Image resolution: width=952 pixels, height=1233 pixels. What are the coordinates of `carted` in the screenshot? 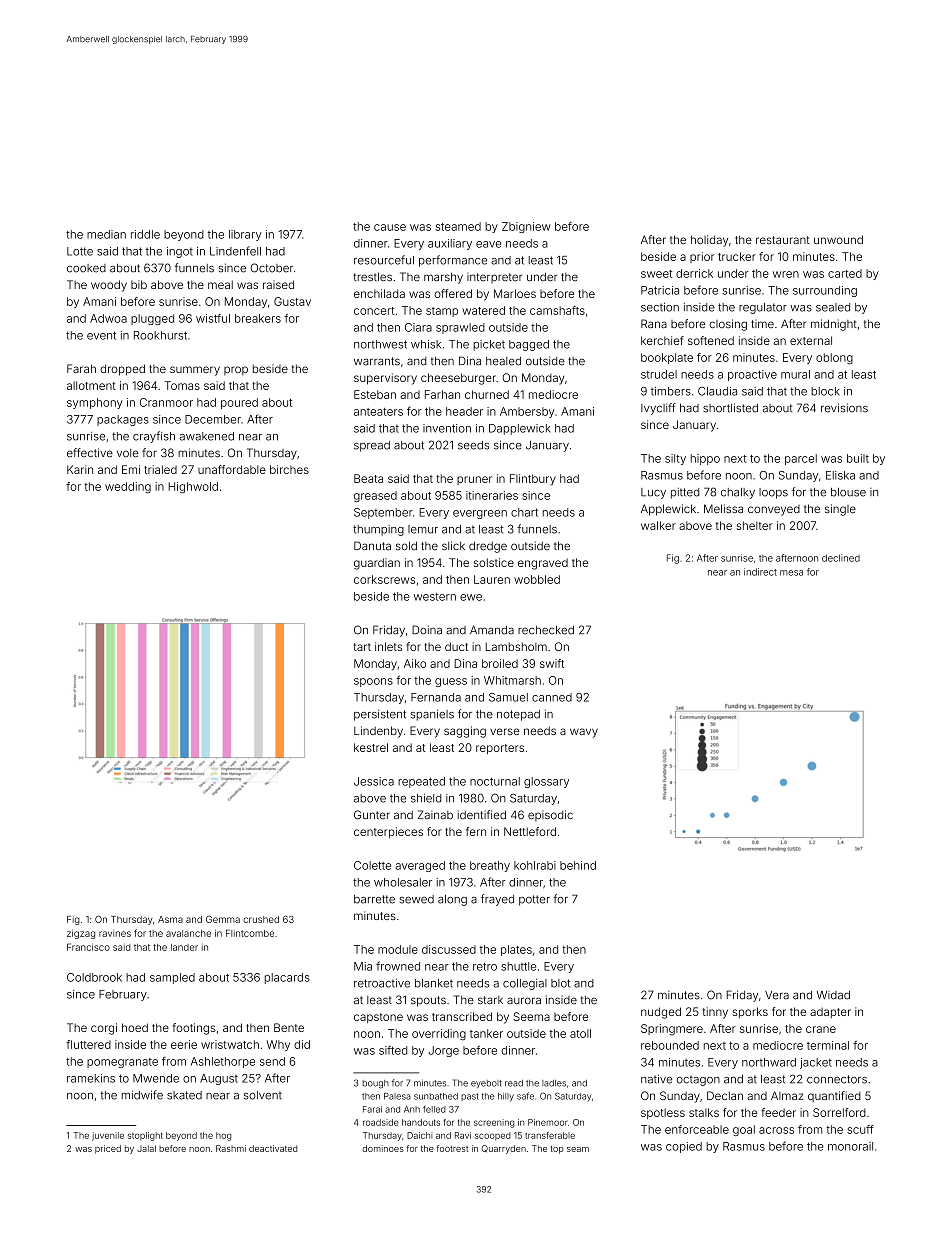 It's located at (845, 273).
